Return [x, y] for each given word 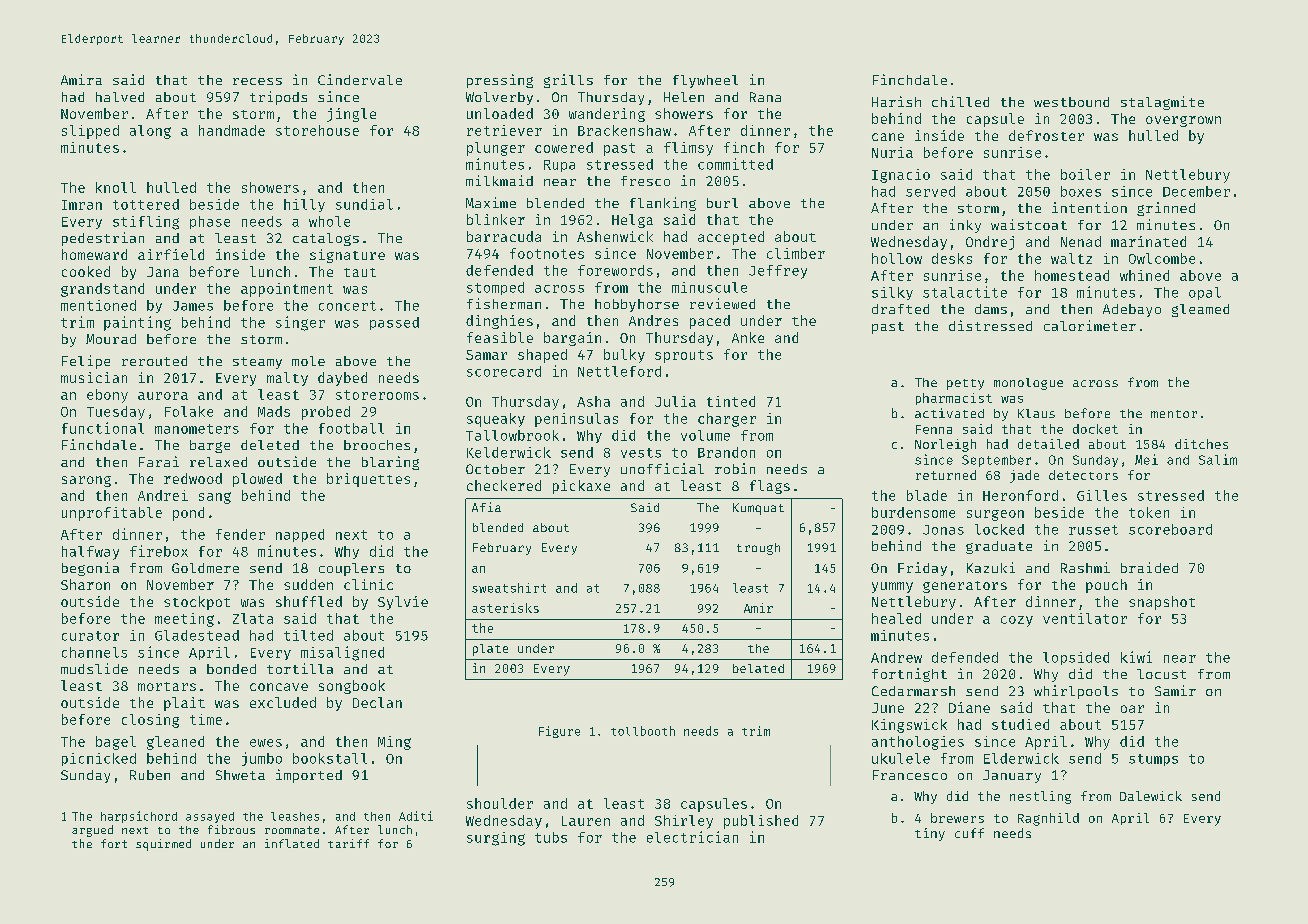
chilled [960, 101]
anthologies [918, 743]
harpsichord [139, 817]
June [888, 708]
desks [952, 258]
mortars [167, 686]
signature [347, 256]
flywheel [705, 81]
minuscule [709, 287]
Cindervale [360, 79]
